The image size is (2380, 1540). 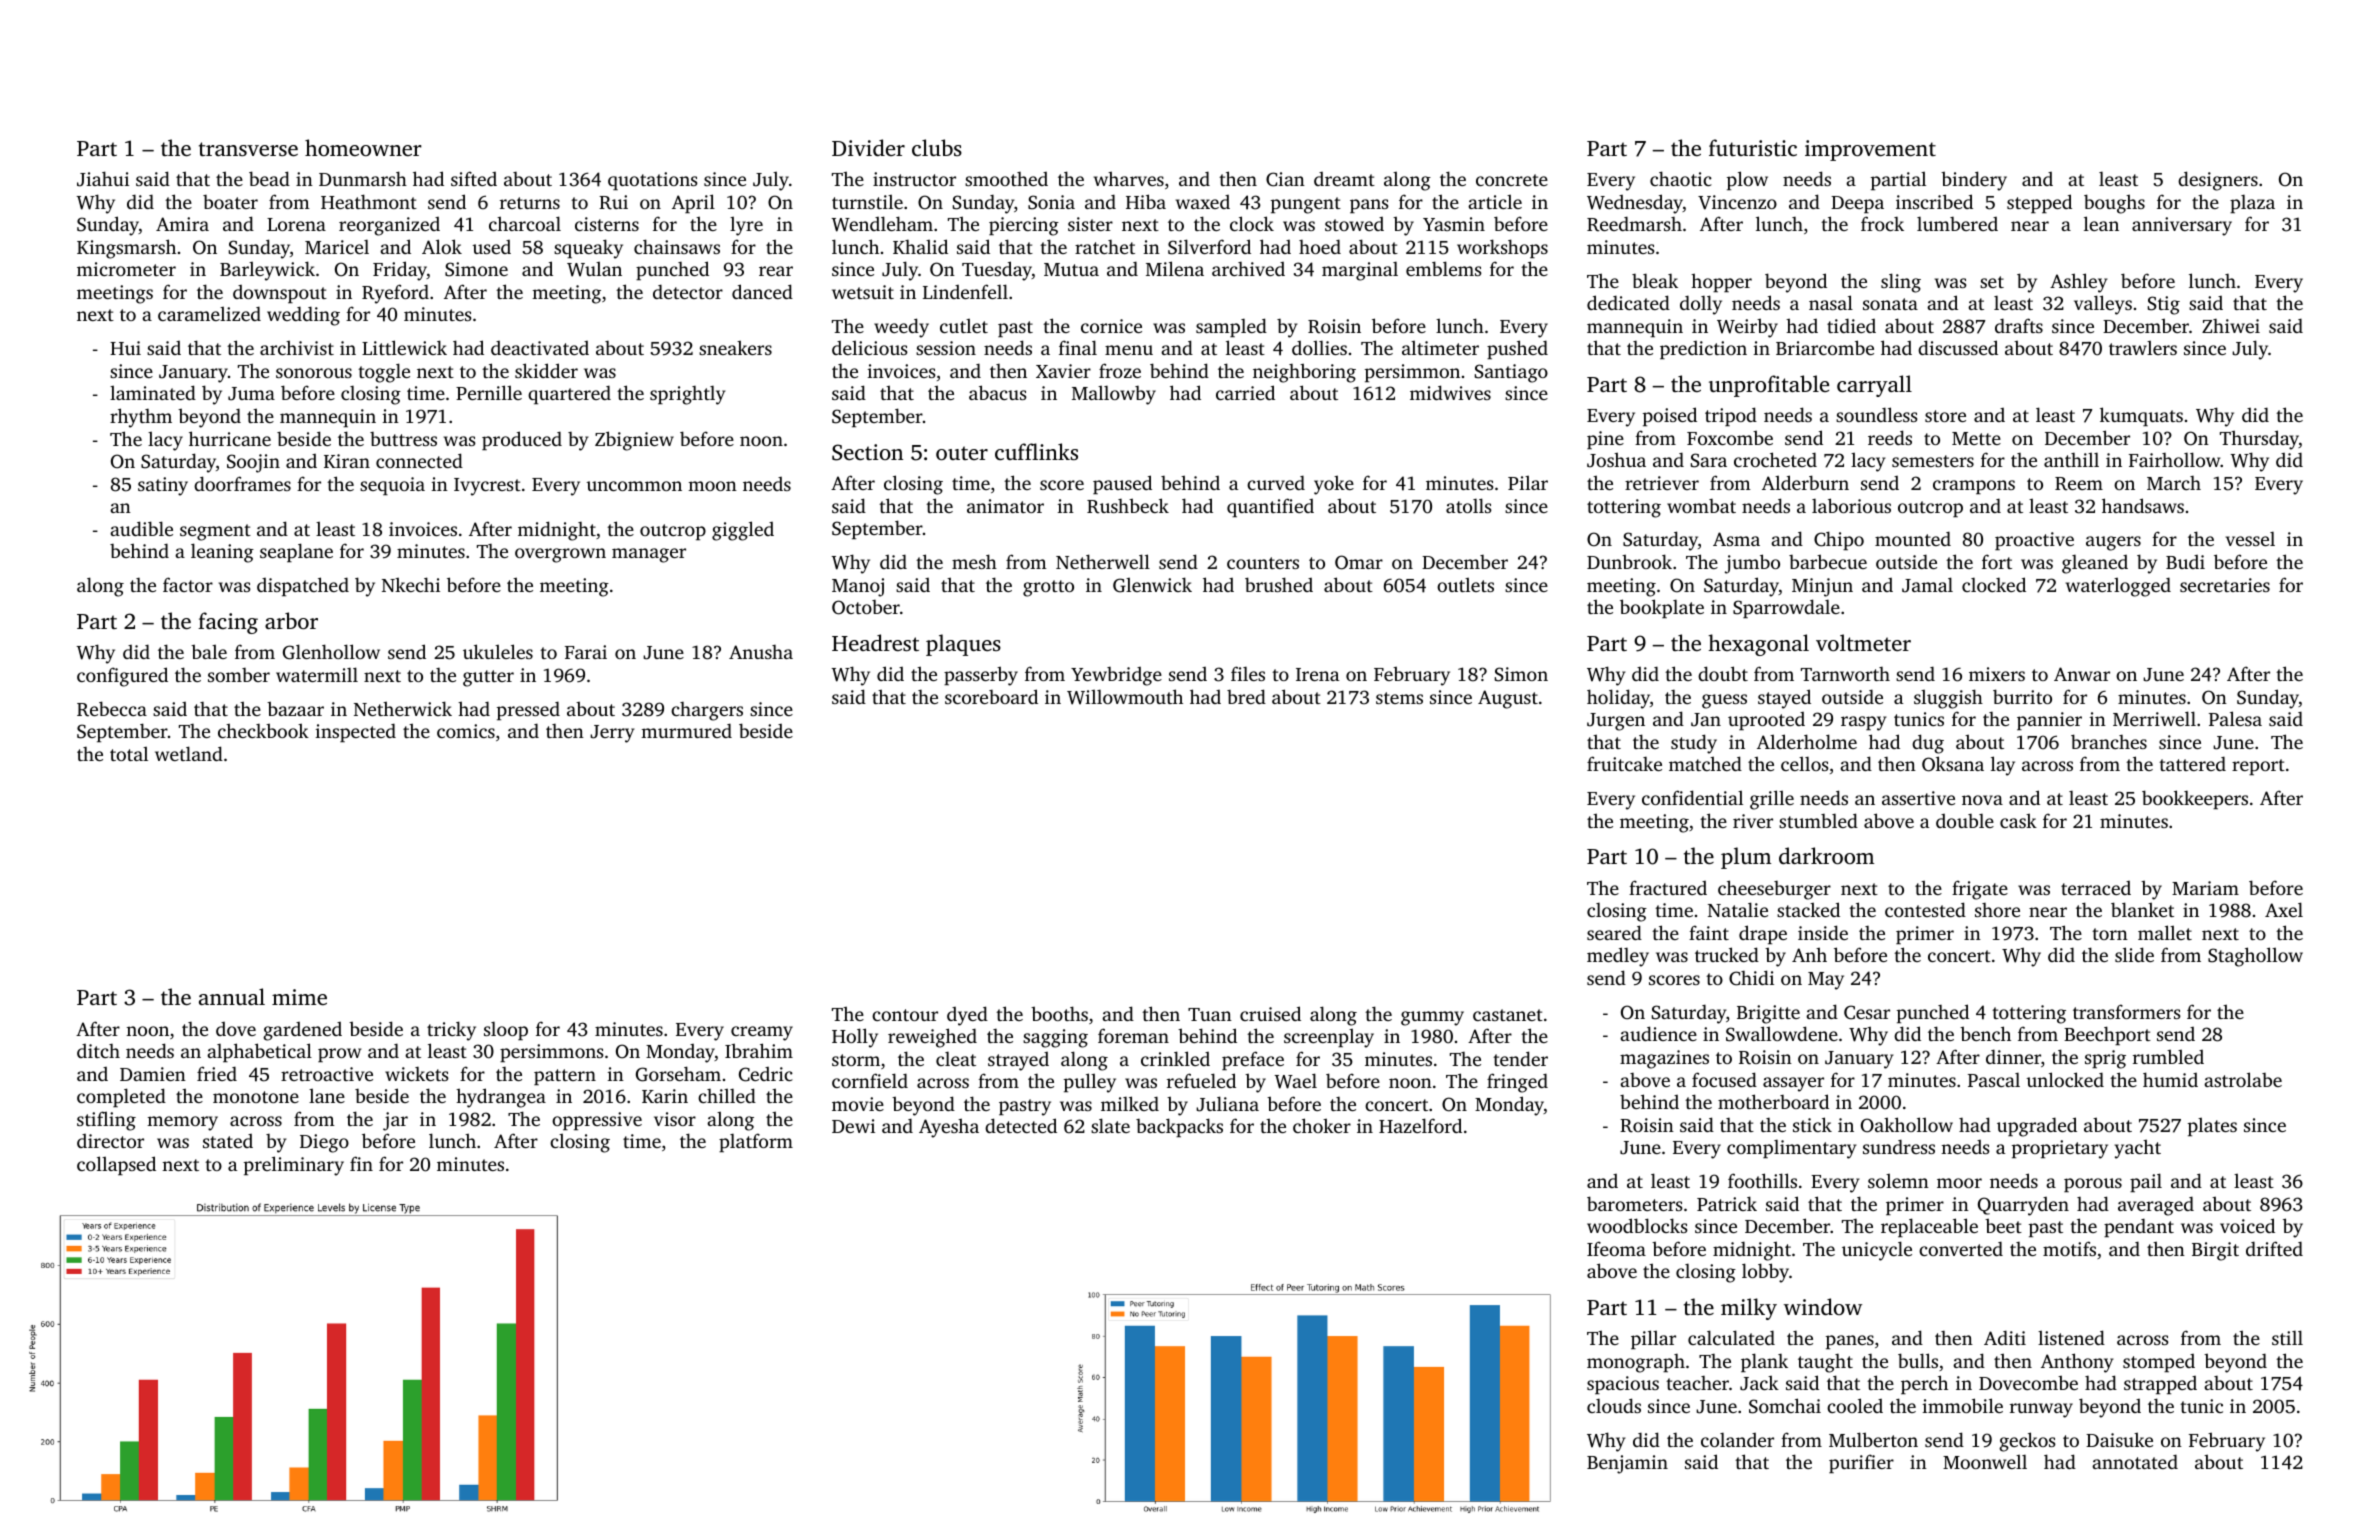 What do you see at coordinates (560, 555) in the page?
I see `overgrown` at bounding box center [560, 555].
